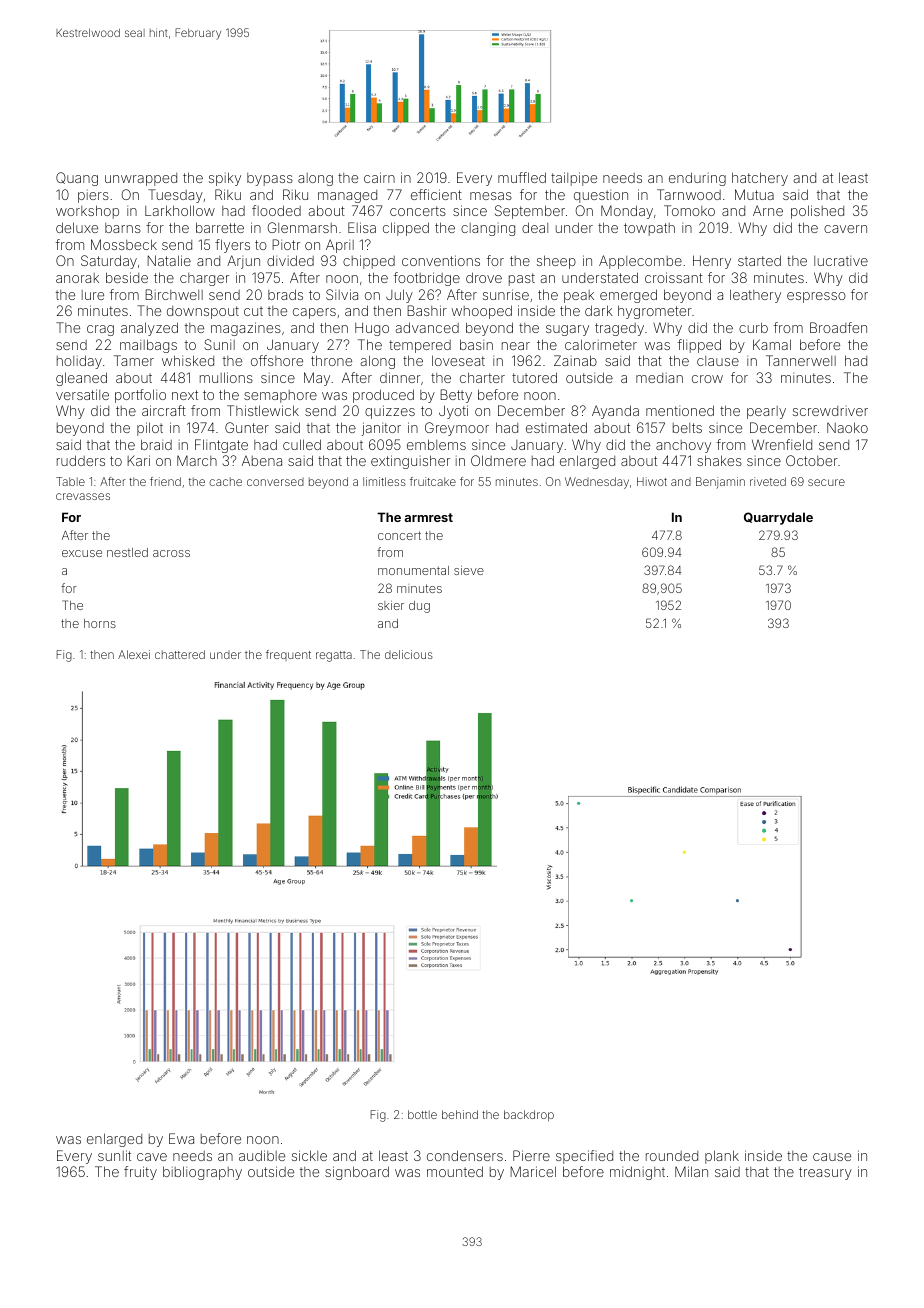 Image resolution: width=924 pixels, height=1308 pixels. Describe the element at coordinates (456, 396) in the screenshot. I see `Betty` at that location.
